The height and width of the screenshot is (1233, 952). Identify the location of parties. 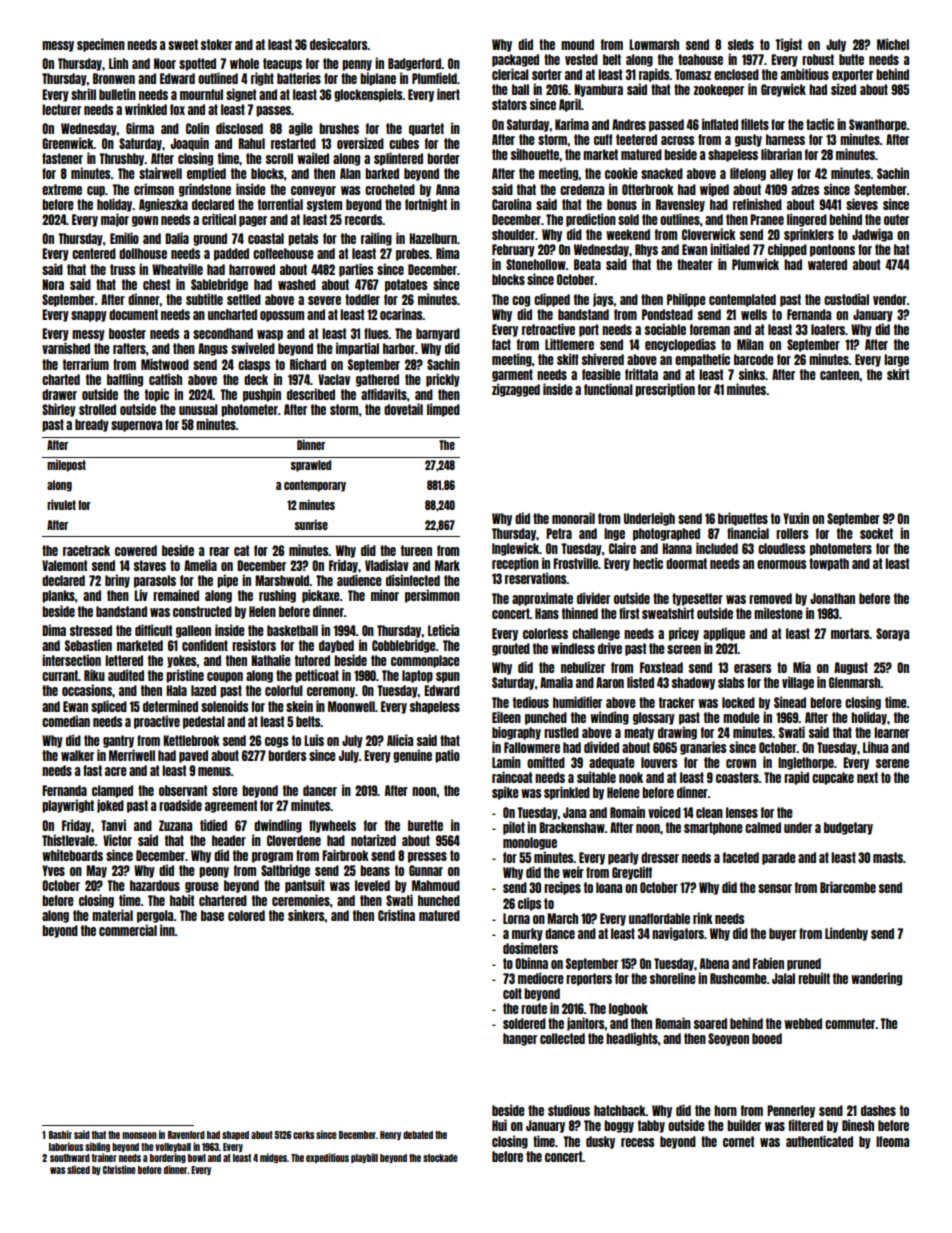
(356, 270).
